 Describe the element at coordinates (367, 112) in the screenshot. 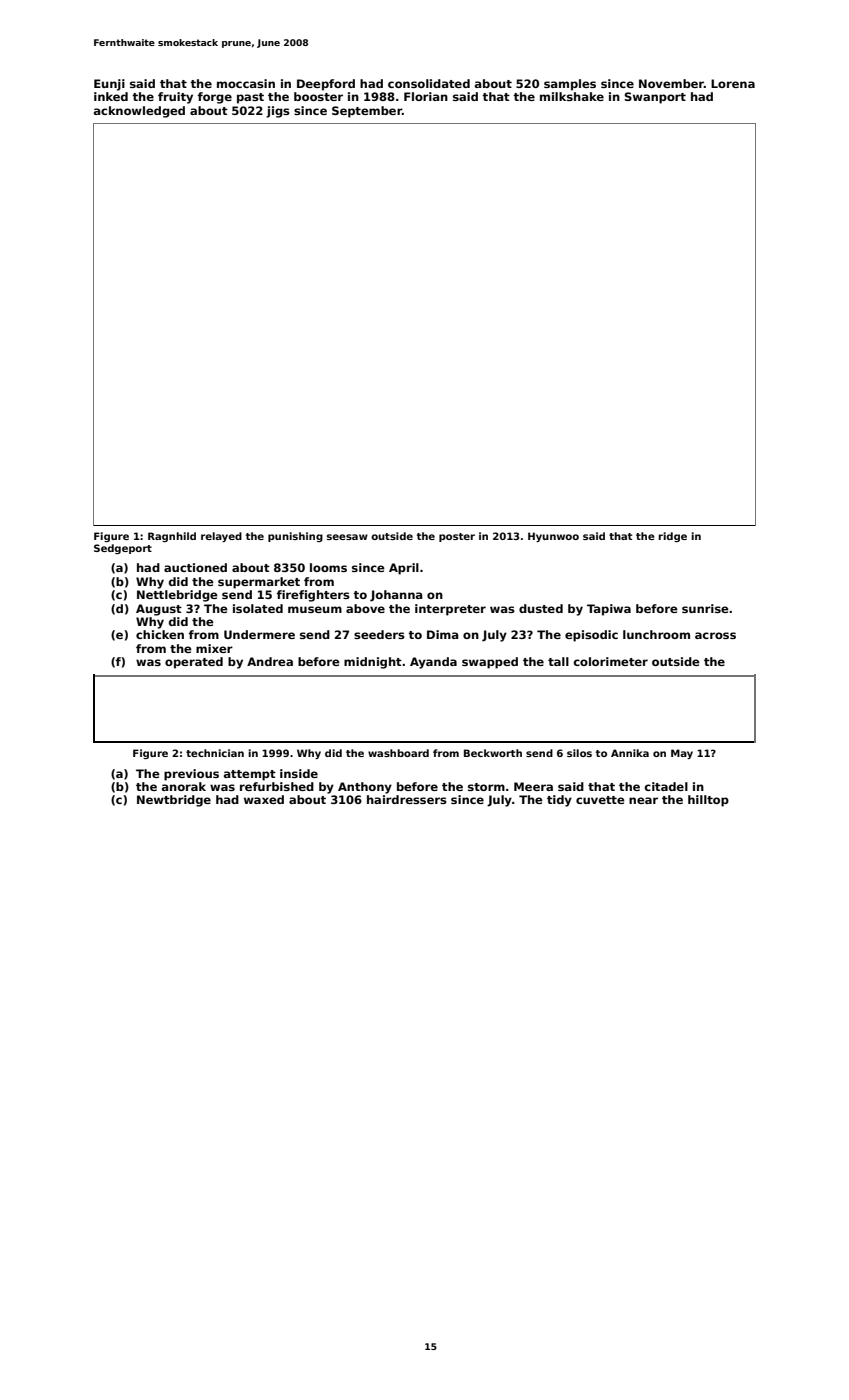

I see `September` at that location.
